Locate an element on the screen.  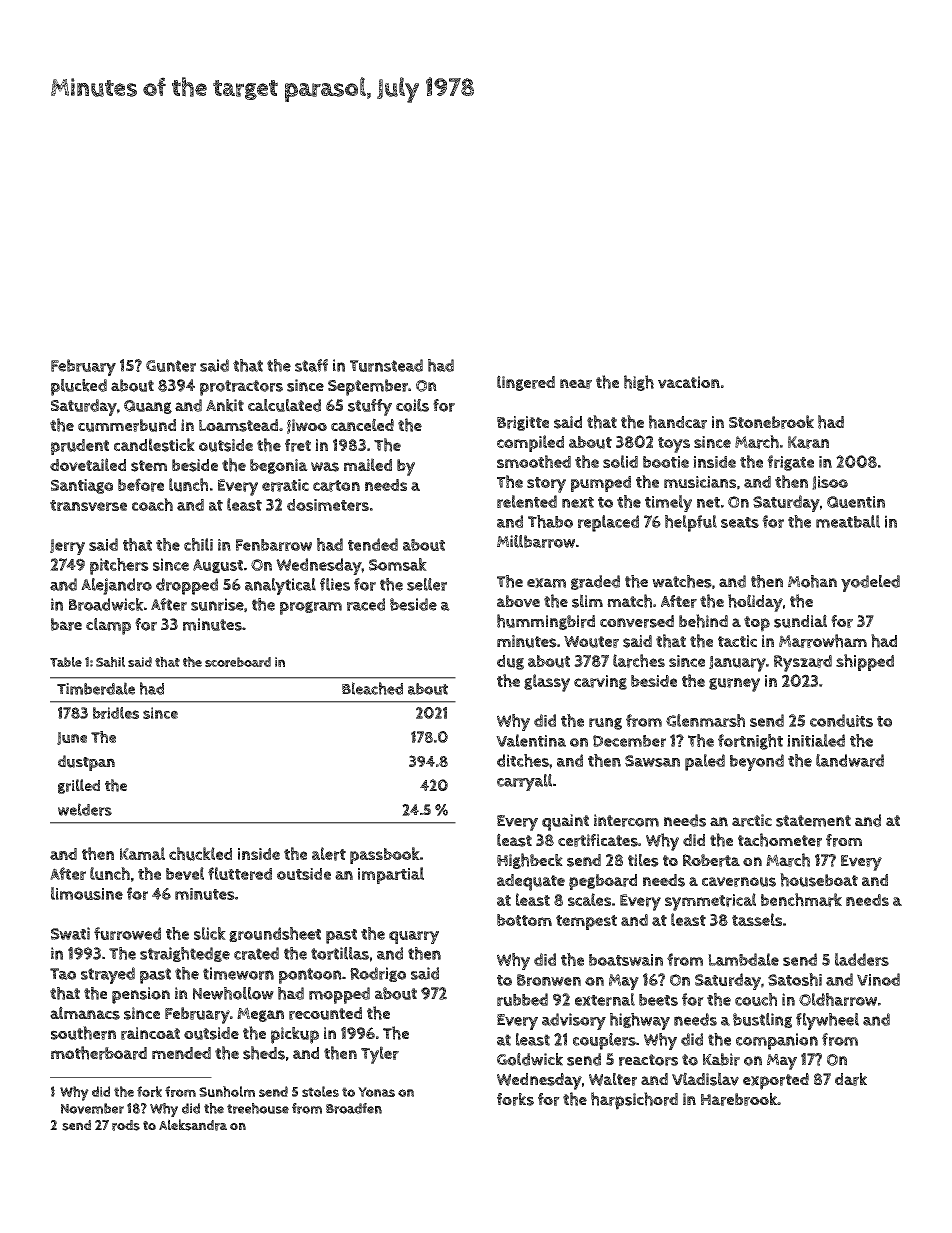
Bleached is located at coordinates (372, 688).
